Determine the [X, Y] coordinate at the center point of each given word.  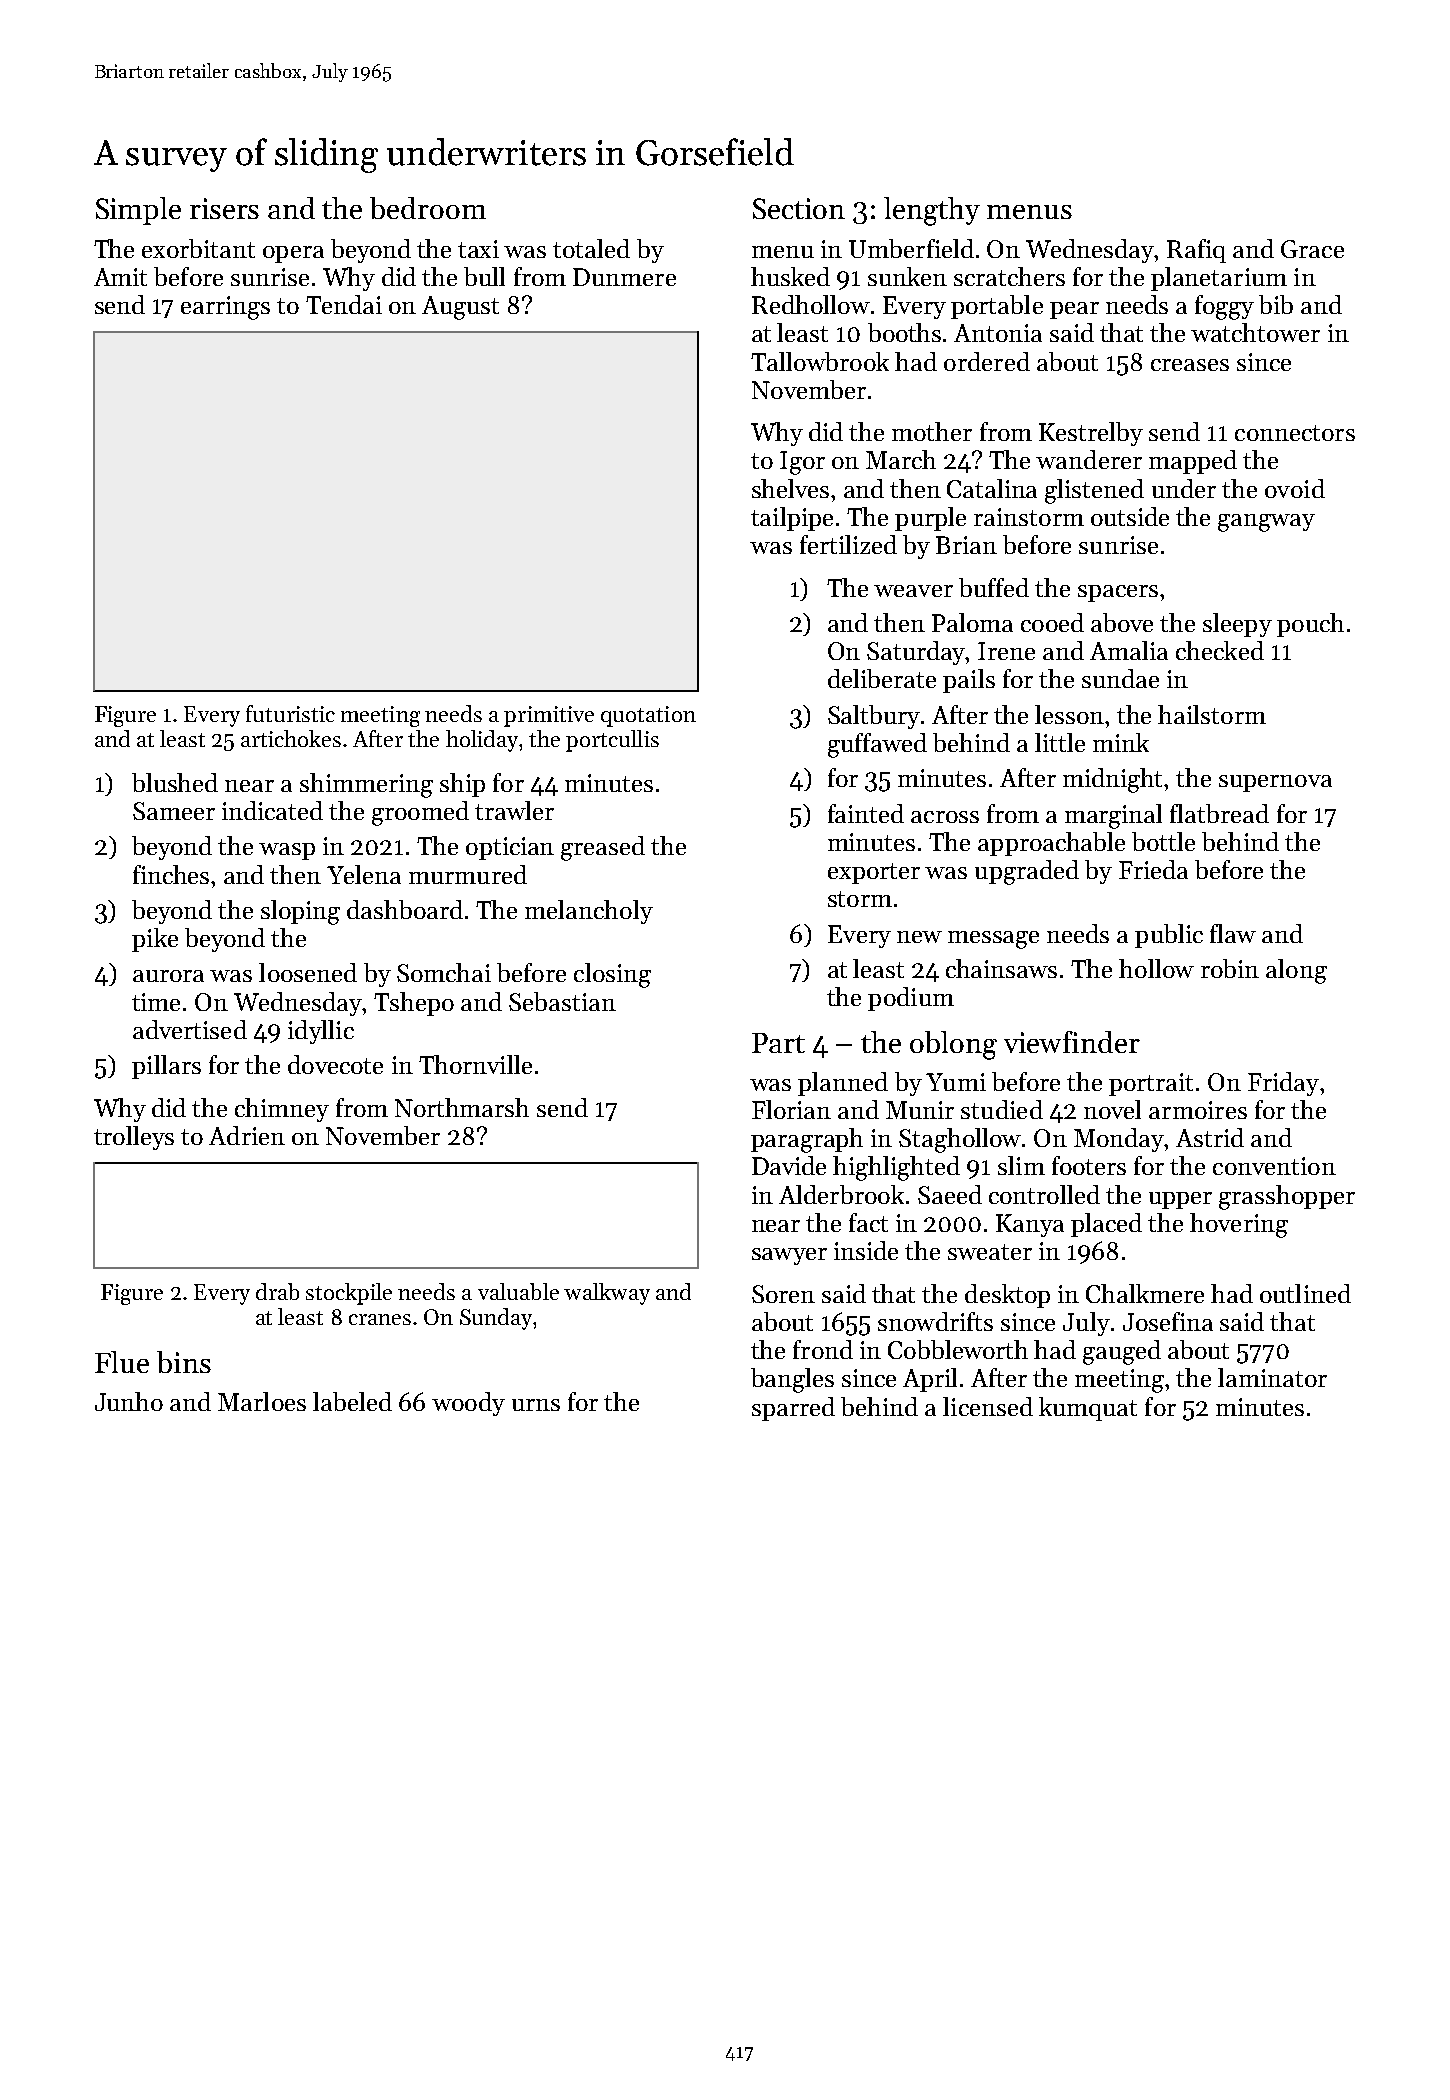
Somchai [444, 972]
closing [612, 975]
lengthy [932, 211]
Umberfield [911, 248]
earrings [225, 308]
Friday [1283, 1084]
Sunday [496, 1319]
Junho [129, 1401]
